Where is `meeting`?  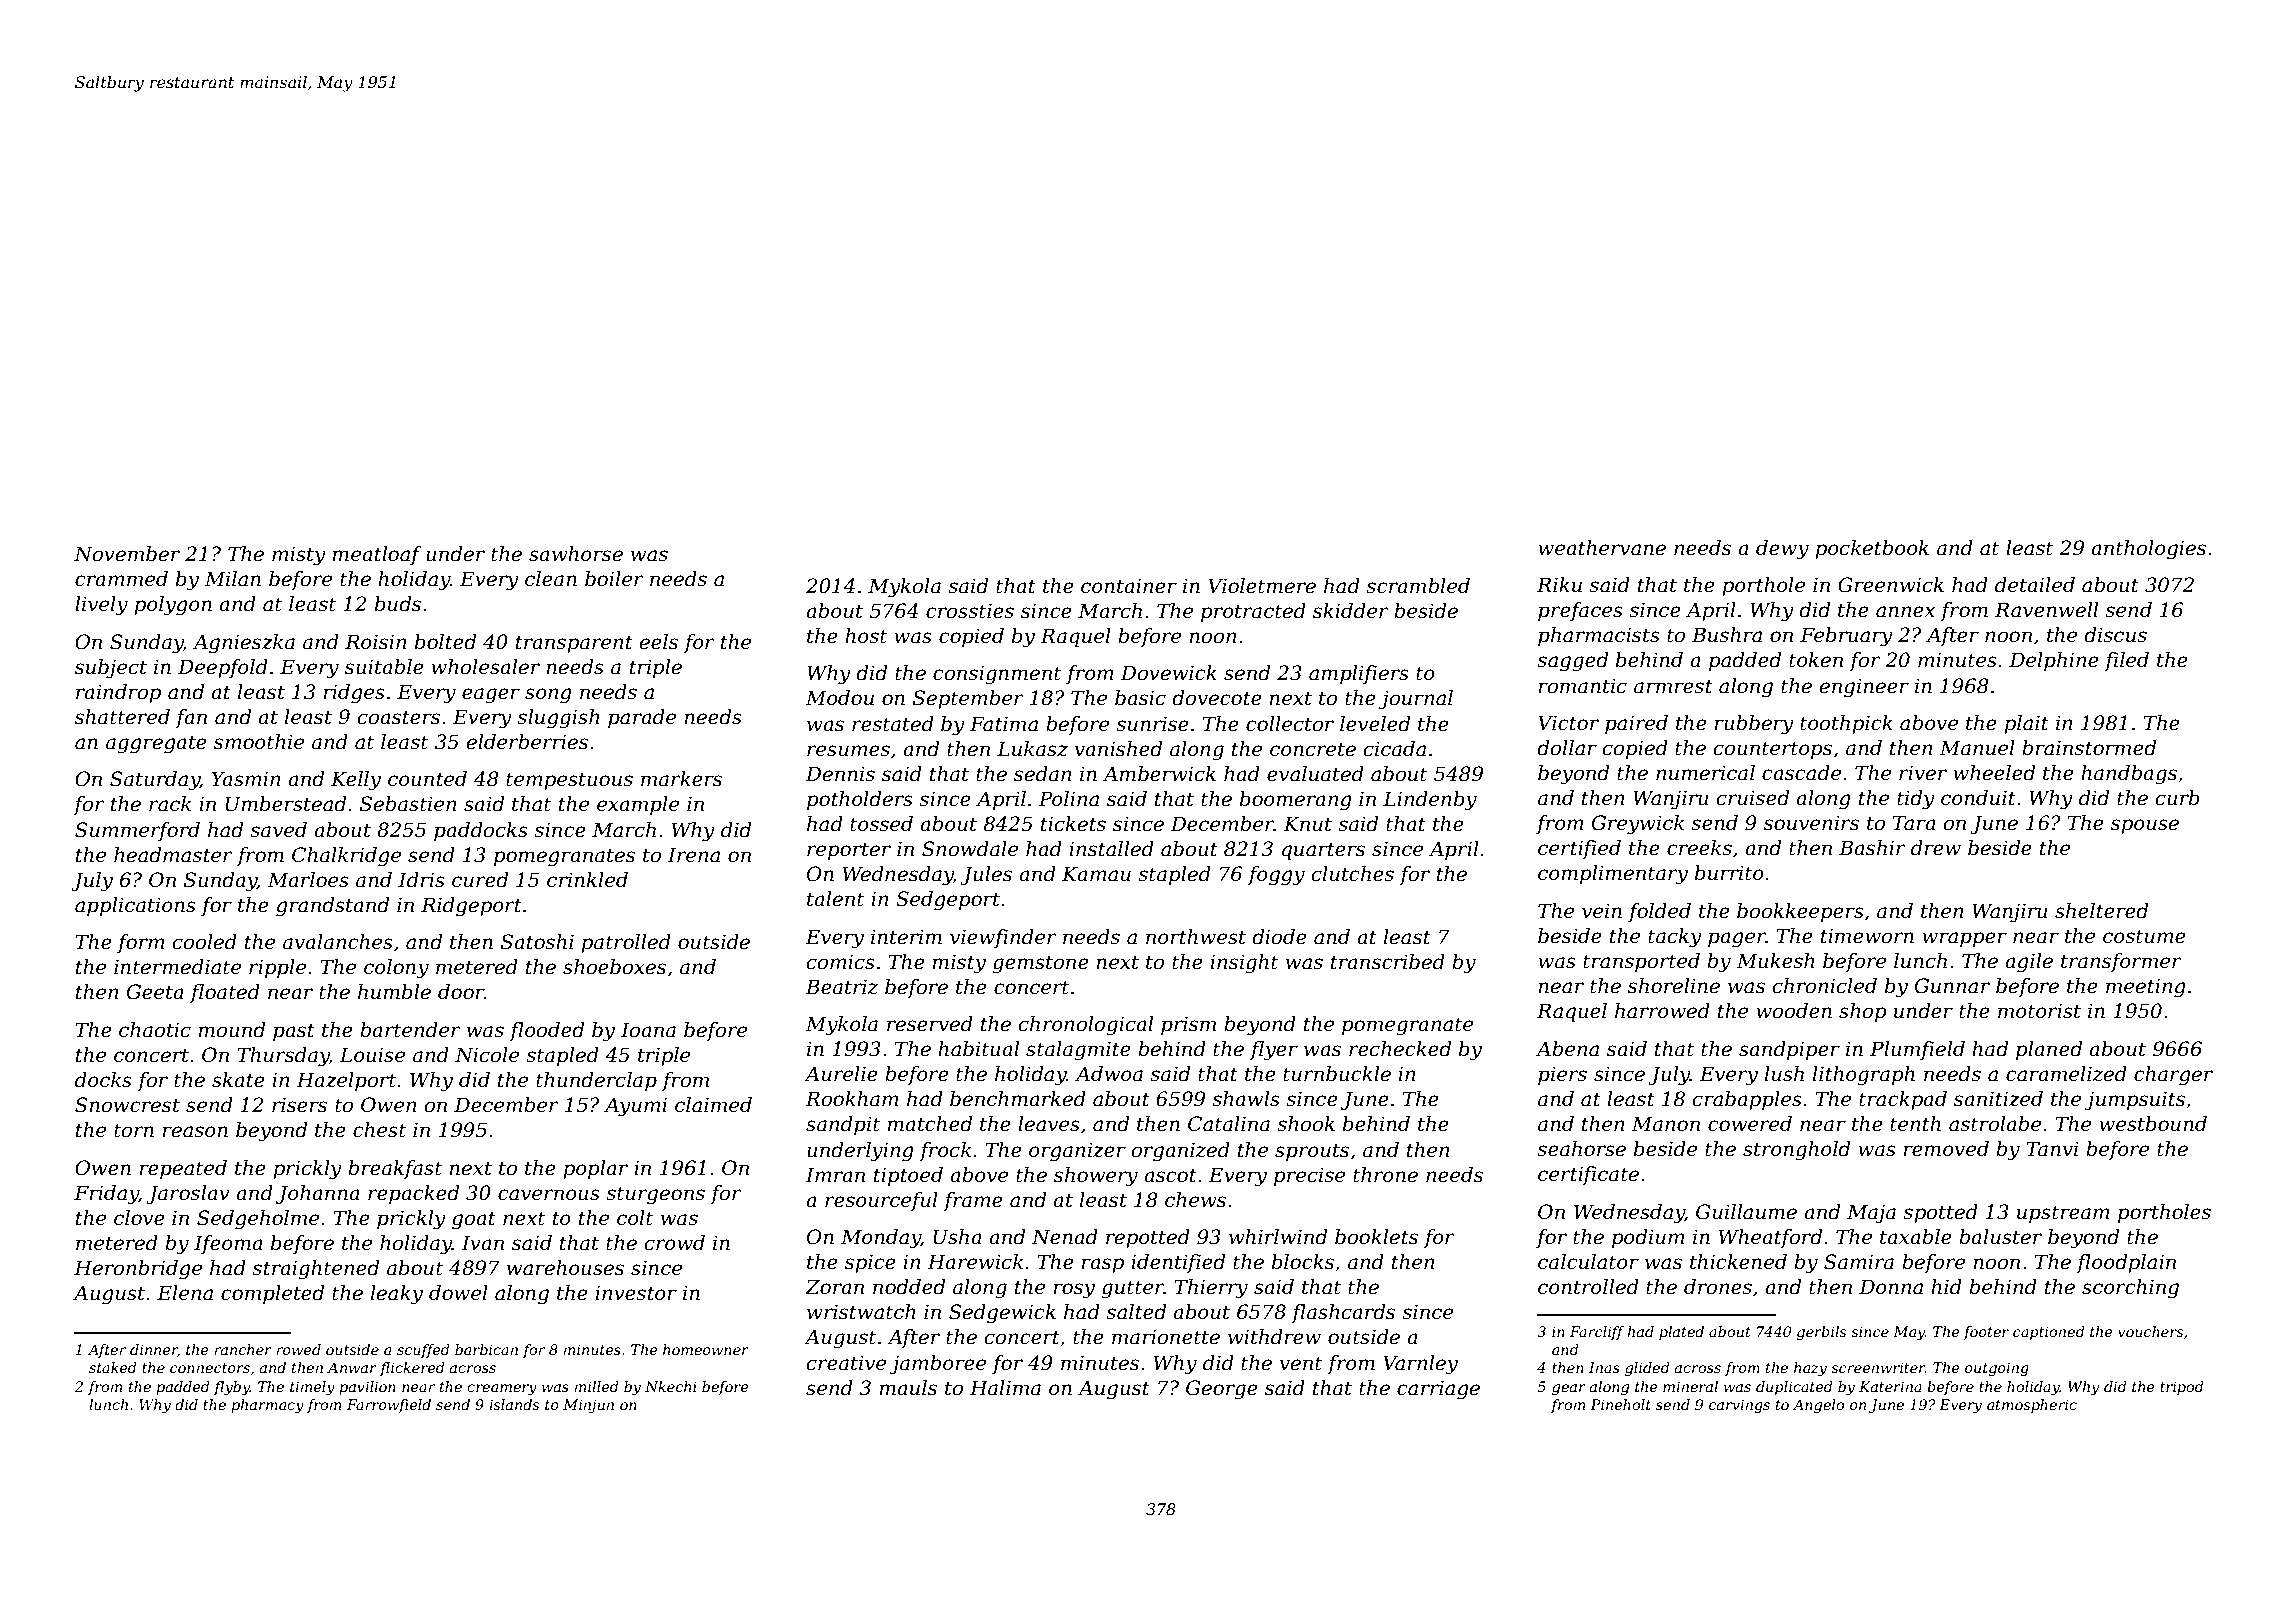
meeting is located at coordinates (2146, 988).
